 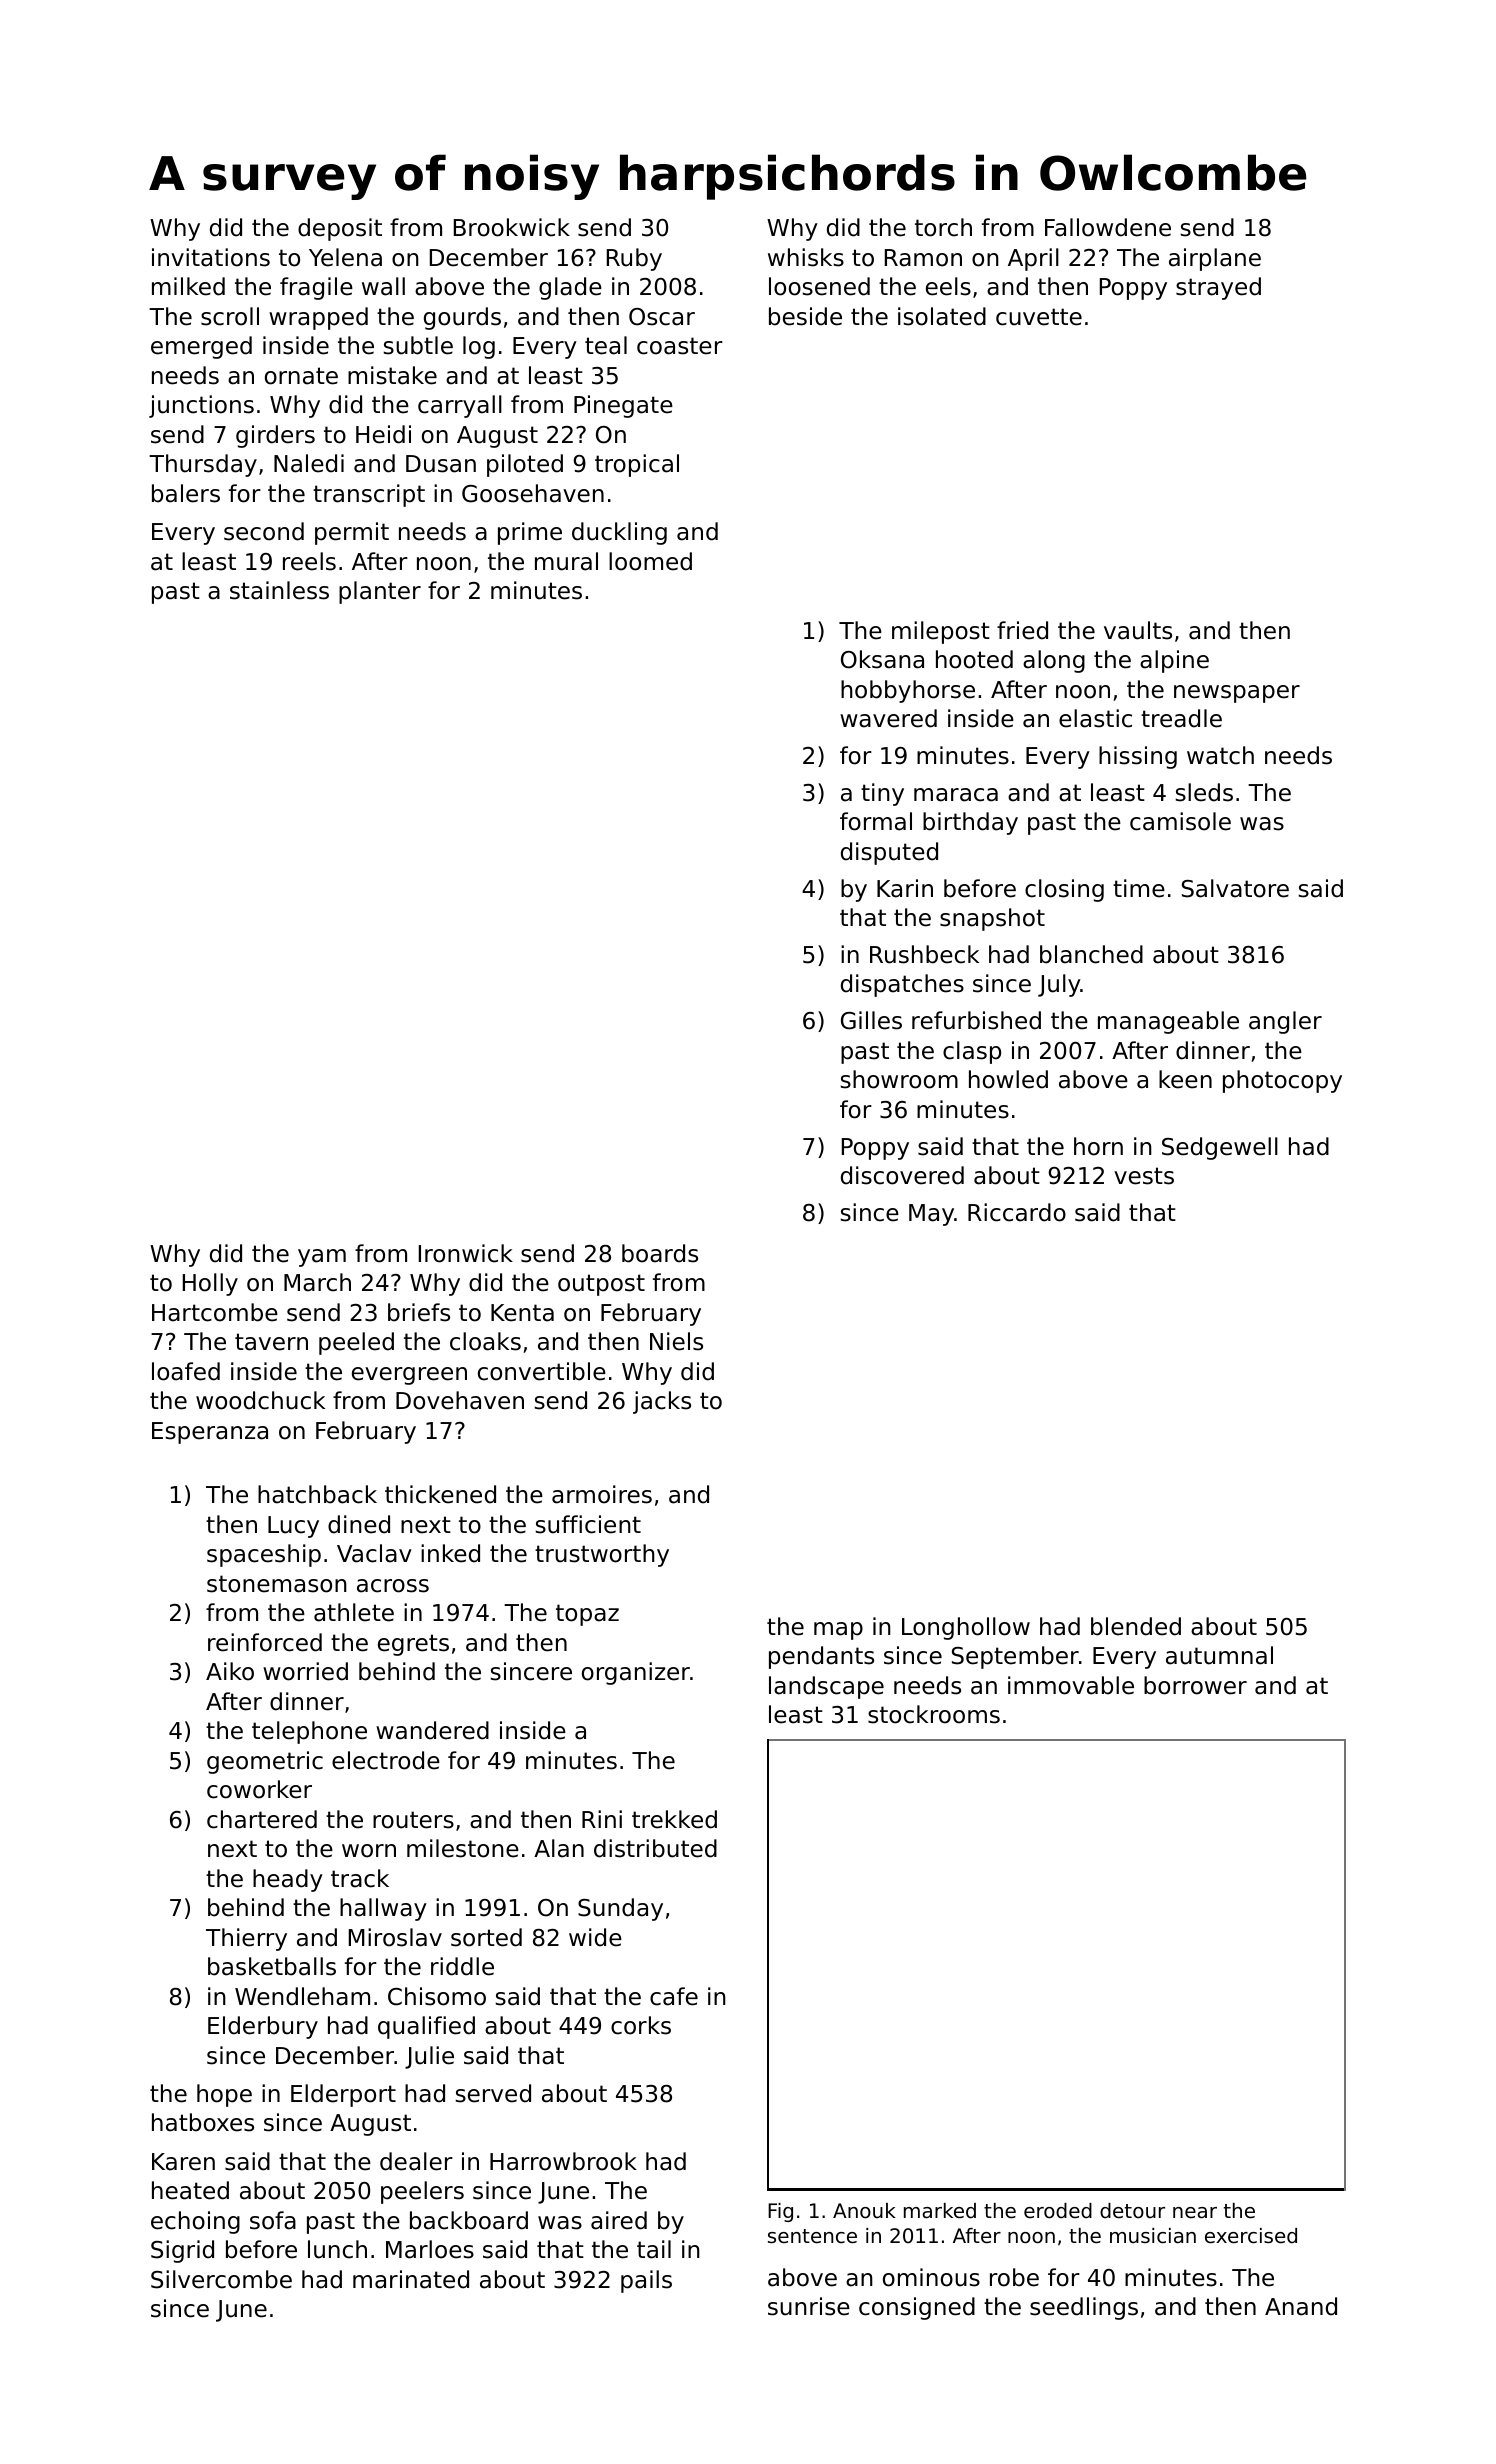 I want to click on airplane, so click(x=1215, y=259).
